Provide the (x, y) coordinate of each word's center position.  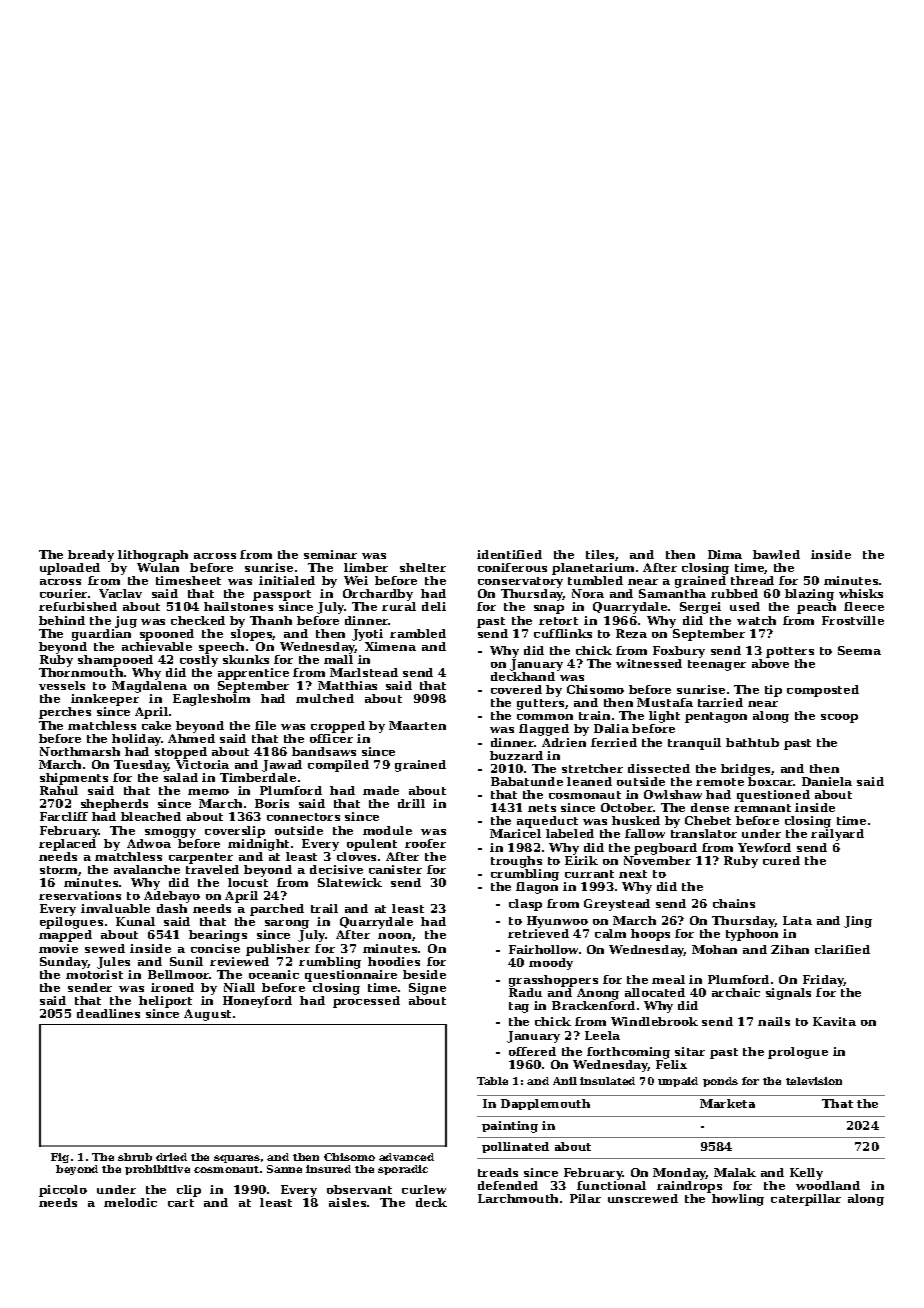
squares (237, 1159)
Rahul (59, 790)
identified (509, 554)
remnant (762, 808)
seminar (330, 554)
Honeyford (257, 1002)
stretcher (592, 768)
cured (781, 860)
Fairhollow (543, 949)
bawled (776, 554)
